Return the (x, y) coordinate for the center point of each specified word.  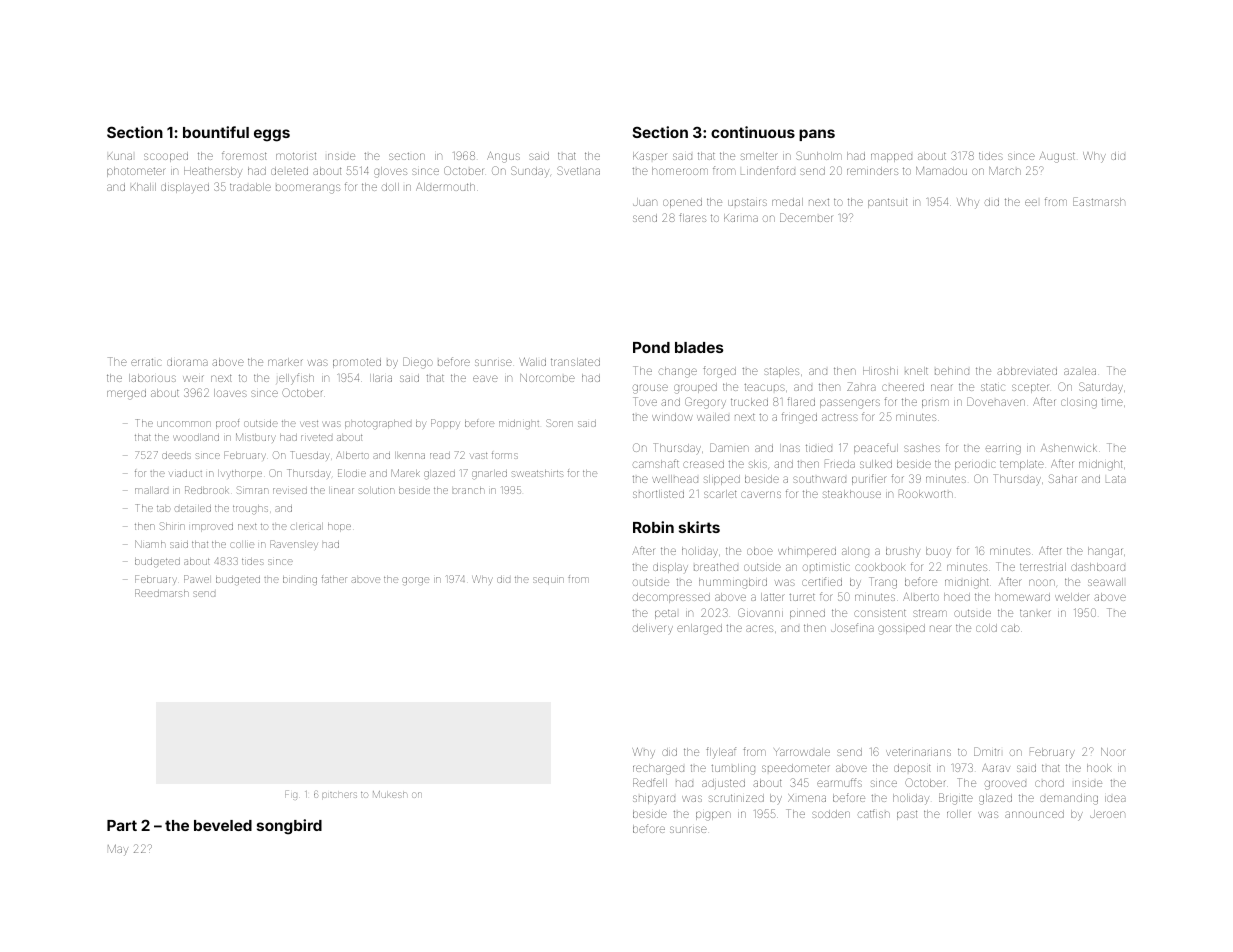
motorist (296, 156)
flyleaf (721, 753)
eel (1031, 202)
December (806, 217)
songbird (289, 827)
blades (699, 347)
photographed (378, 424)
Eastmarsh (1099, 201)
